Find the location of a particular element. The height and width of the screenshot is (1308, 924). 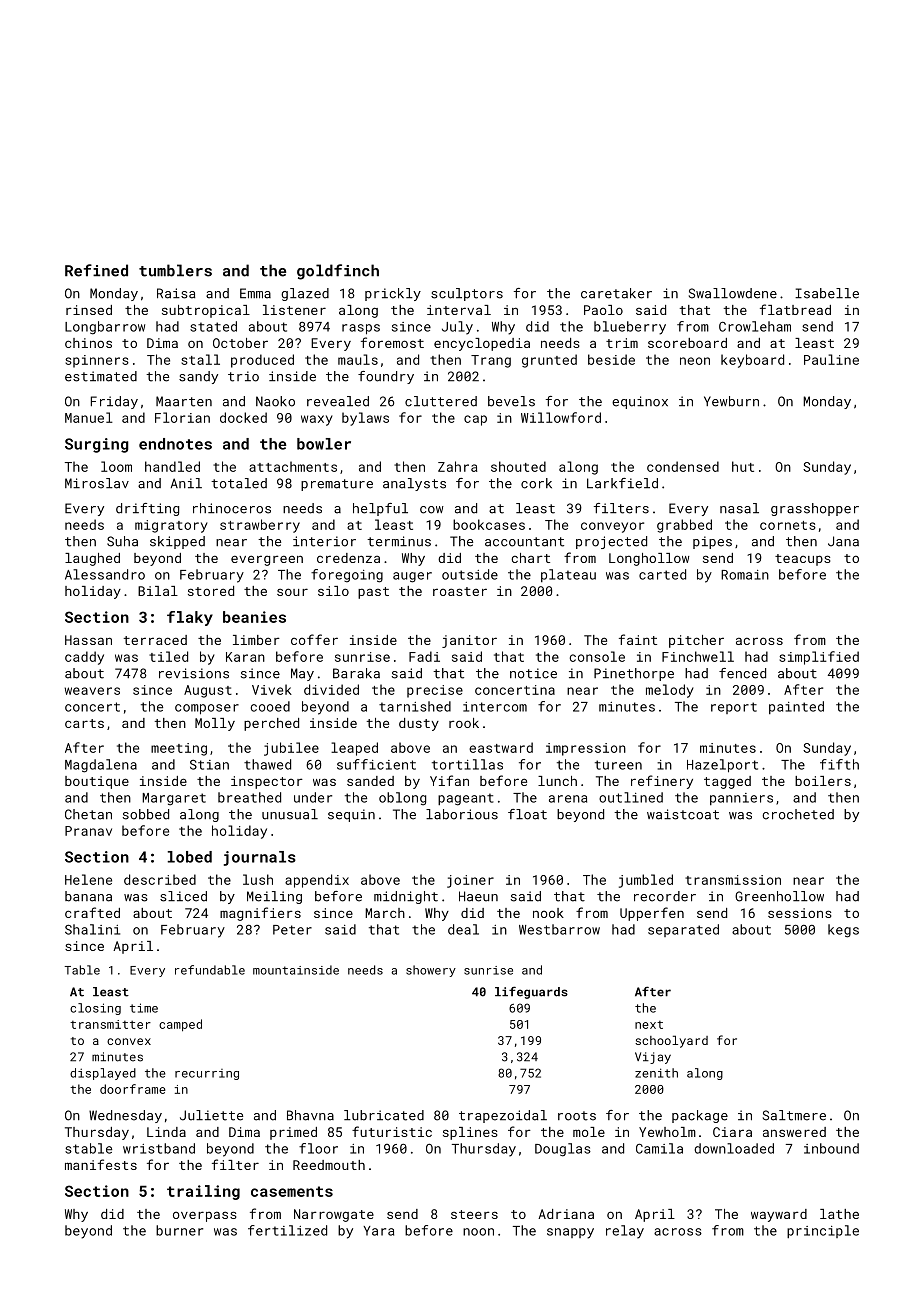

package is located at coordinates (700, 1116).
